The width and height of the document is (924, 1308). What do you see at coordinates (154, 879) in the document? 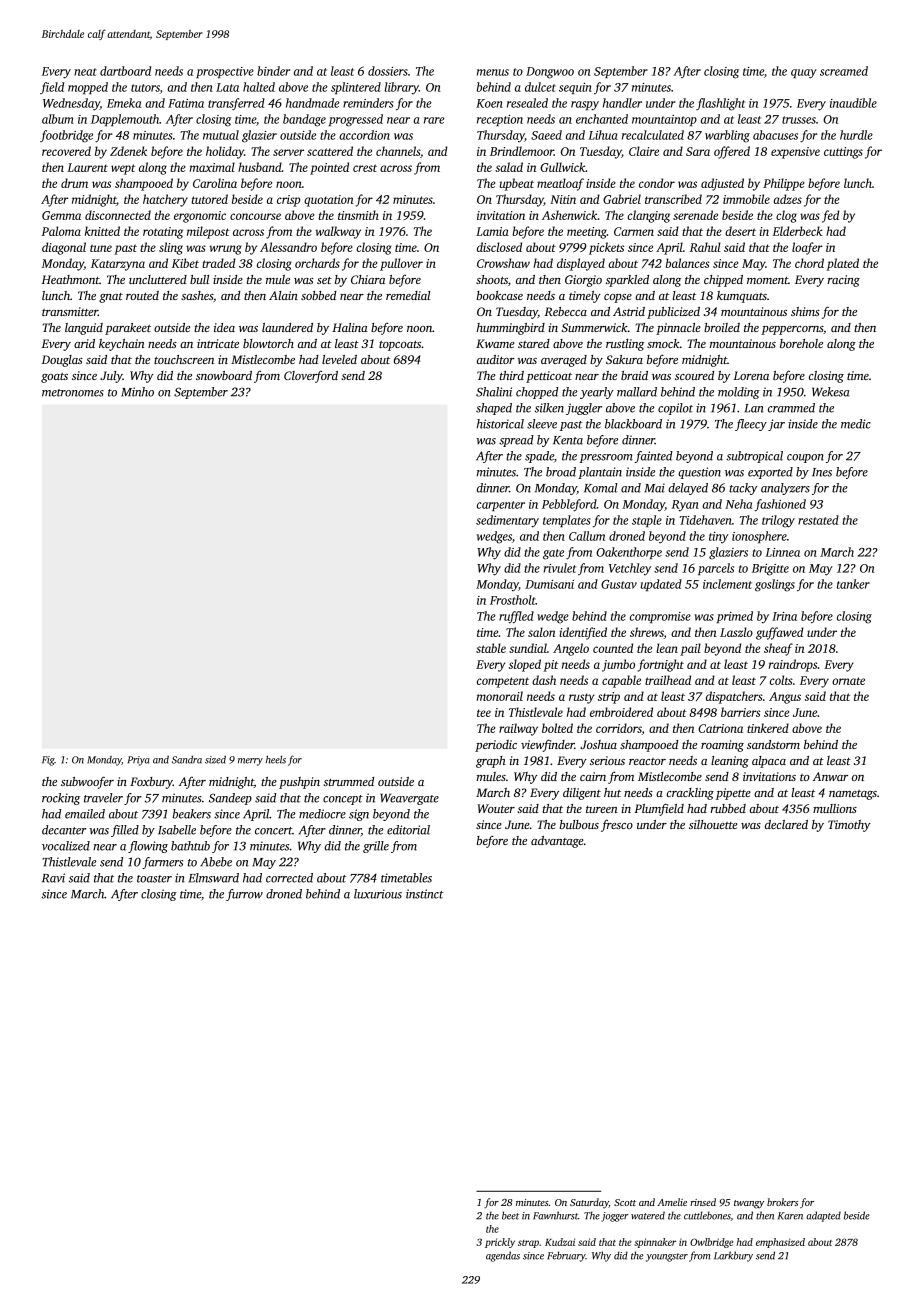
I see `toaster` at bounding box center [154, 879].
